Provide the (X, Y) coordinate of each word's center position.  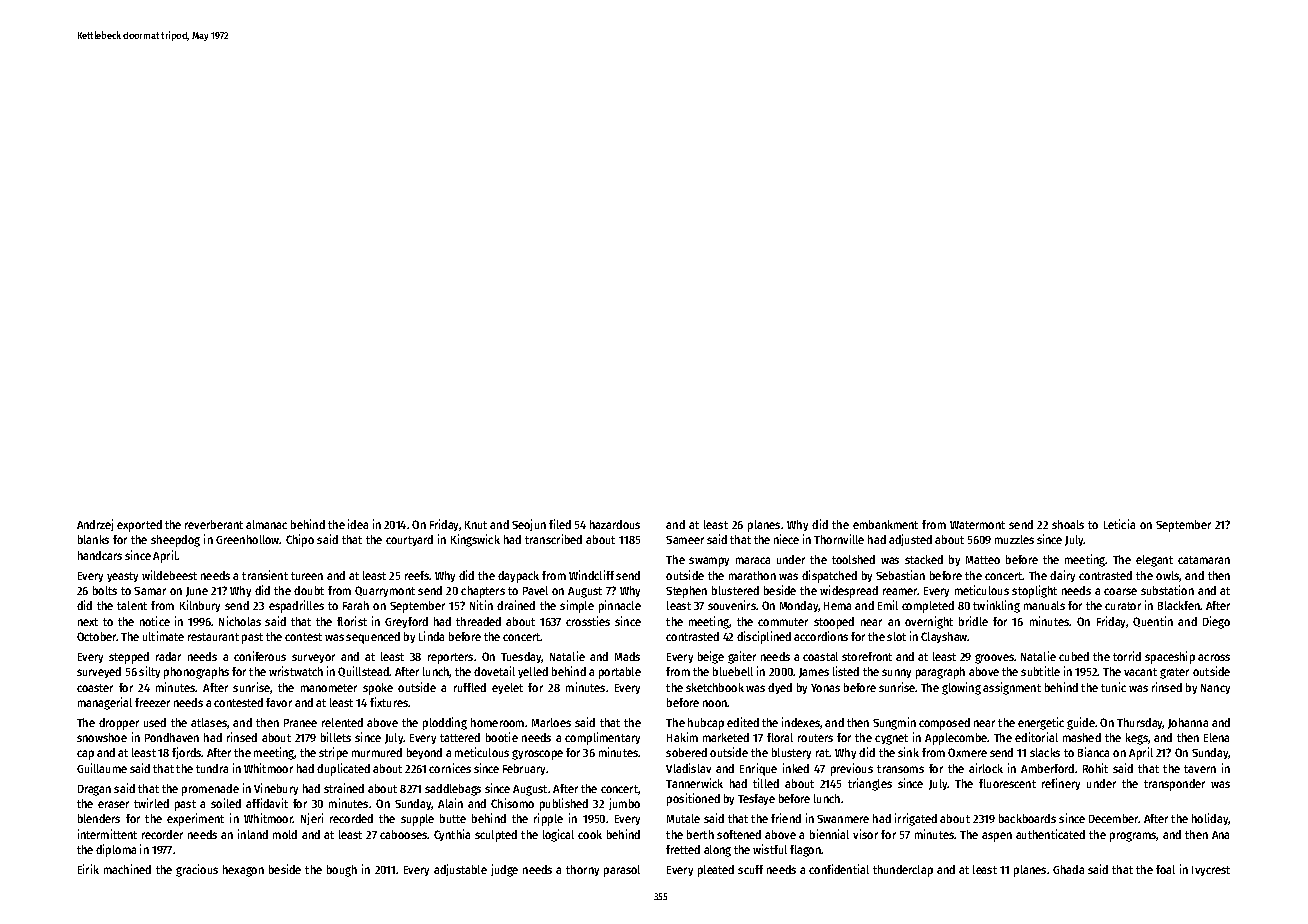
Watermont (977, 525)
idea (358, 524)
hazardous (615, 524)
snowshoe (102, 737)
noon (715, 703)
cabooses (404, 834)
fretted (683, 849)
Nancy (1215, 689)
